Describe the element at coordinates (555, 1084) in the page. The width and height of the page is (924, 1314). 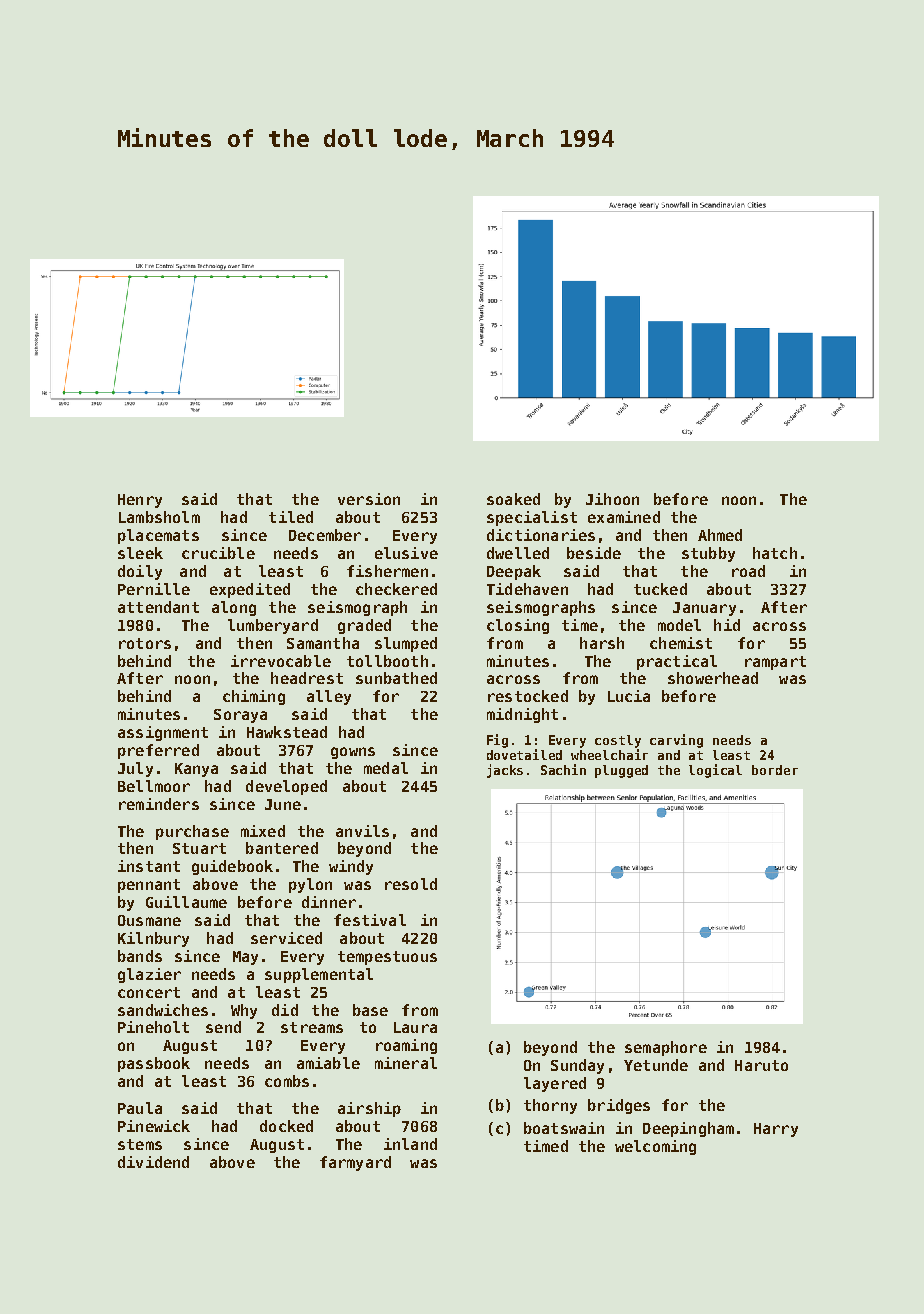
I see `layered` at that location.
